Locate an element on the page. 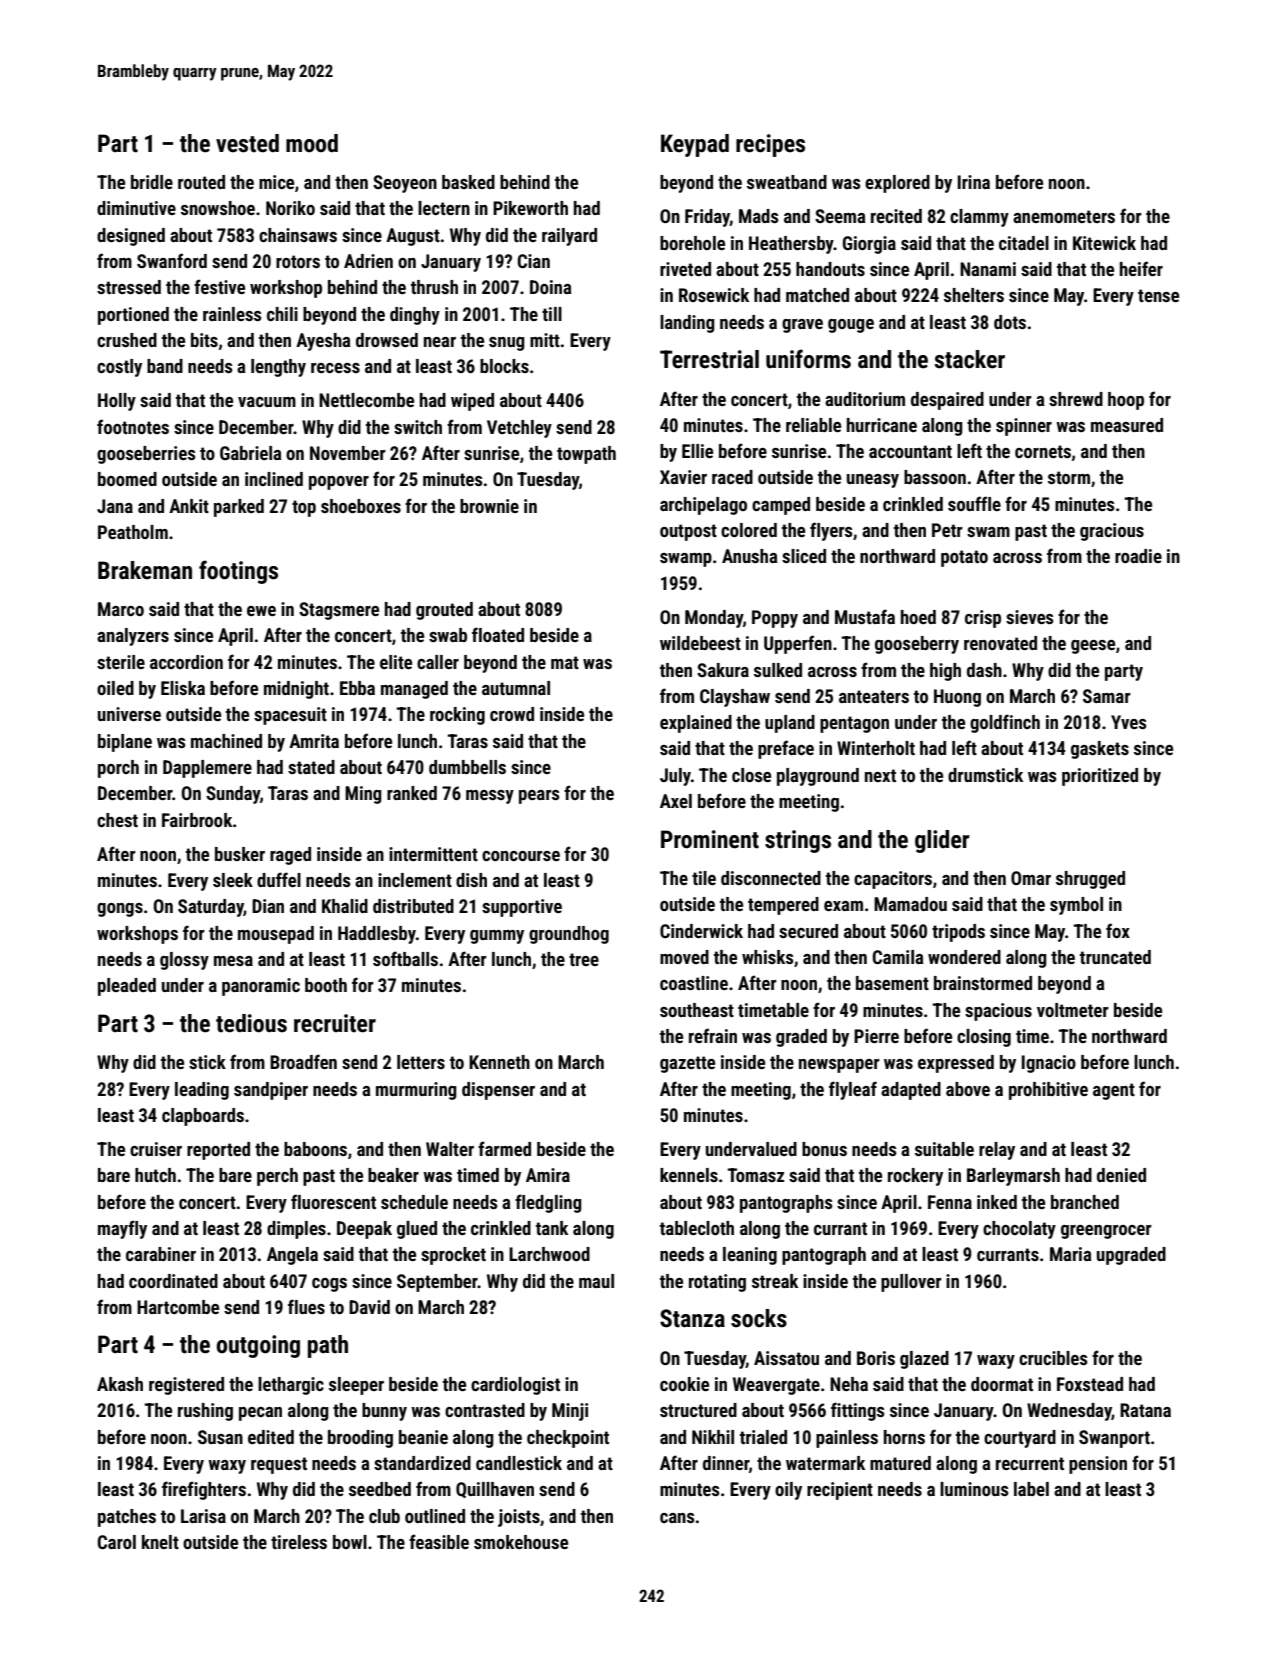  smokehouse is located at coordinates (521, 1542).
